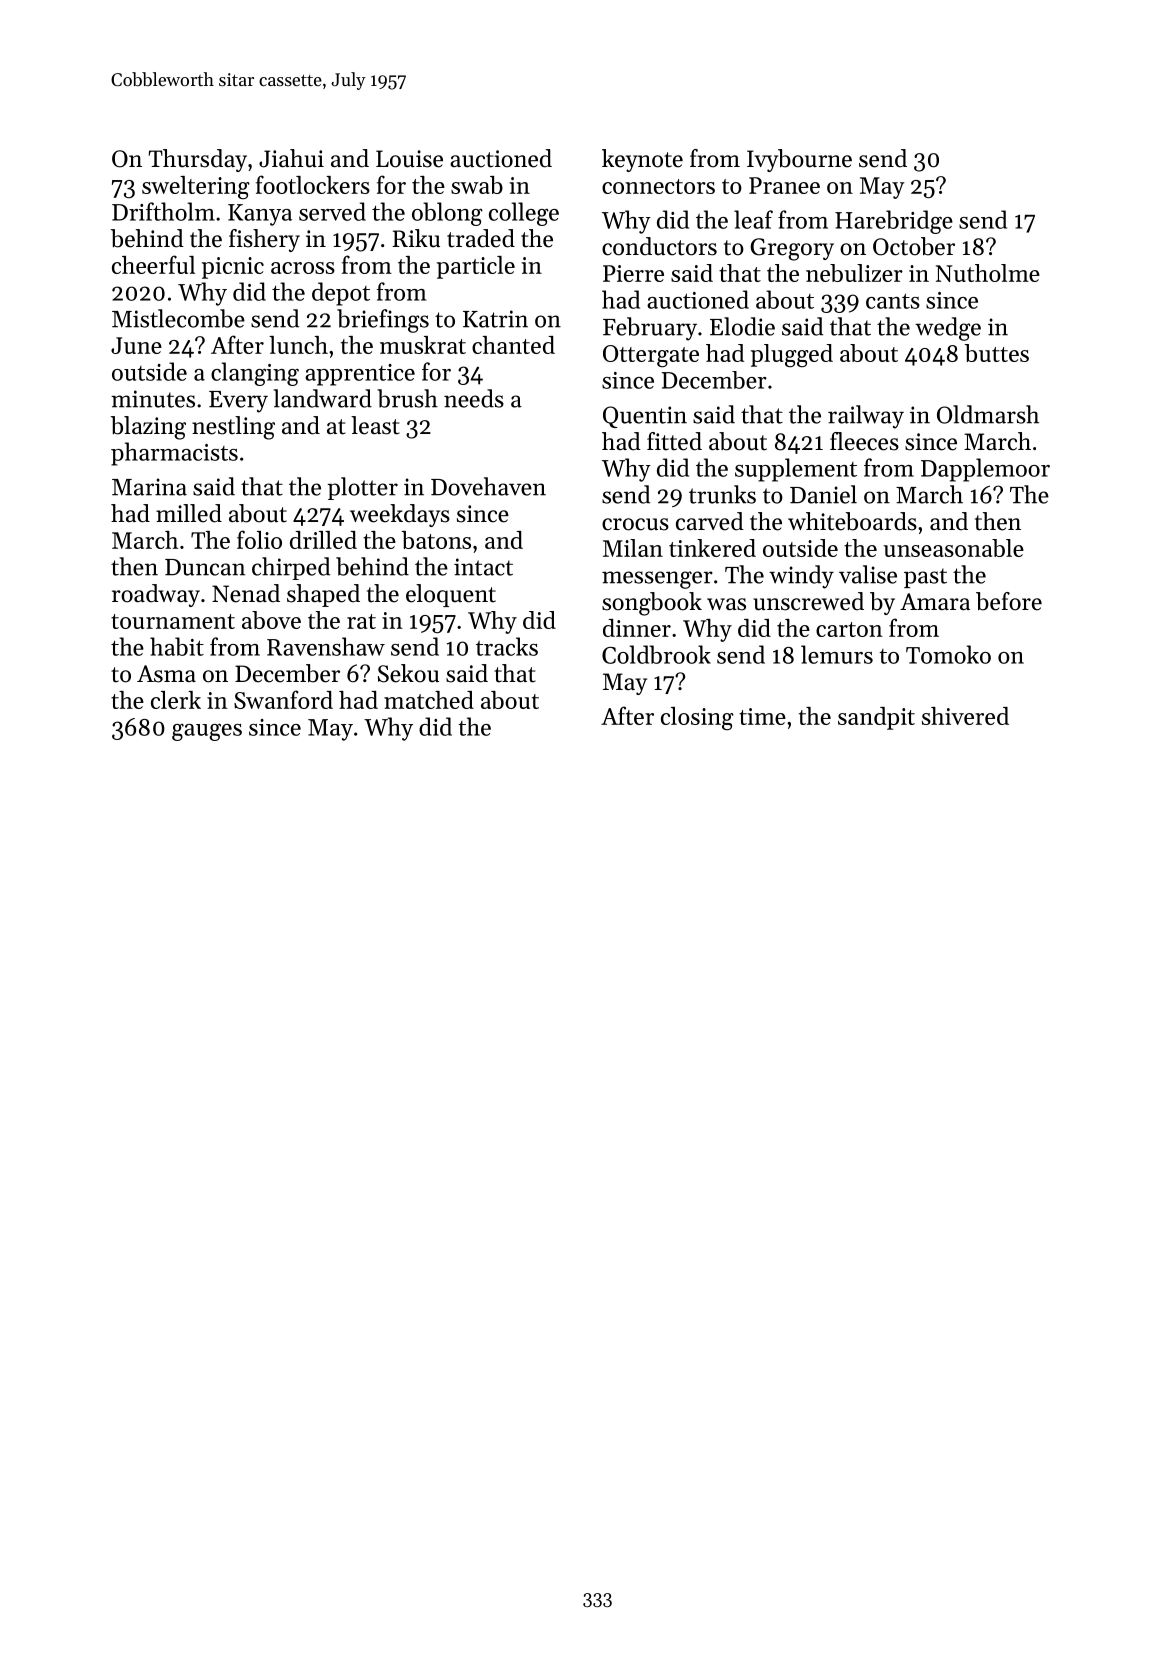 Image resolution: width=1165 pixels, height=1654 pixels. What do you see at coordinates (965, 716) in the screenshot?
I see `shivered` at bounding box center [965, 716].
